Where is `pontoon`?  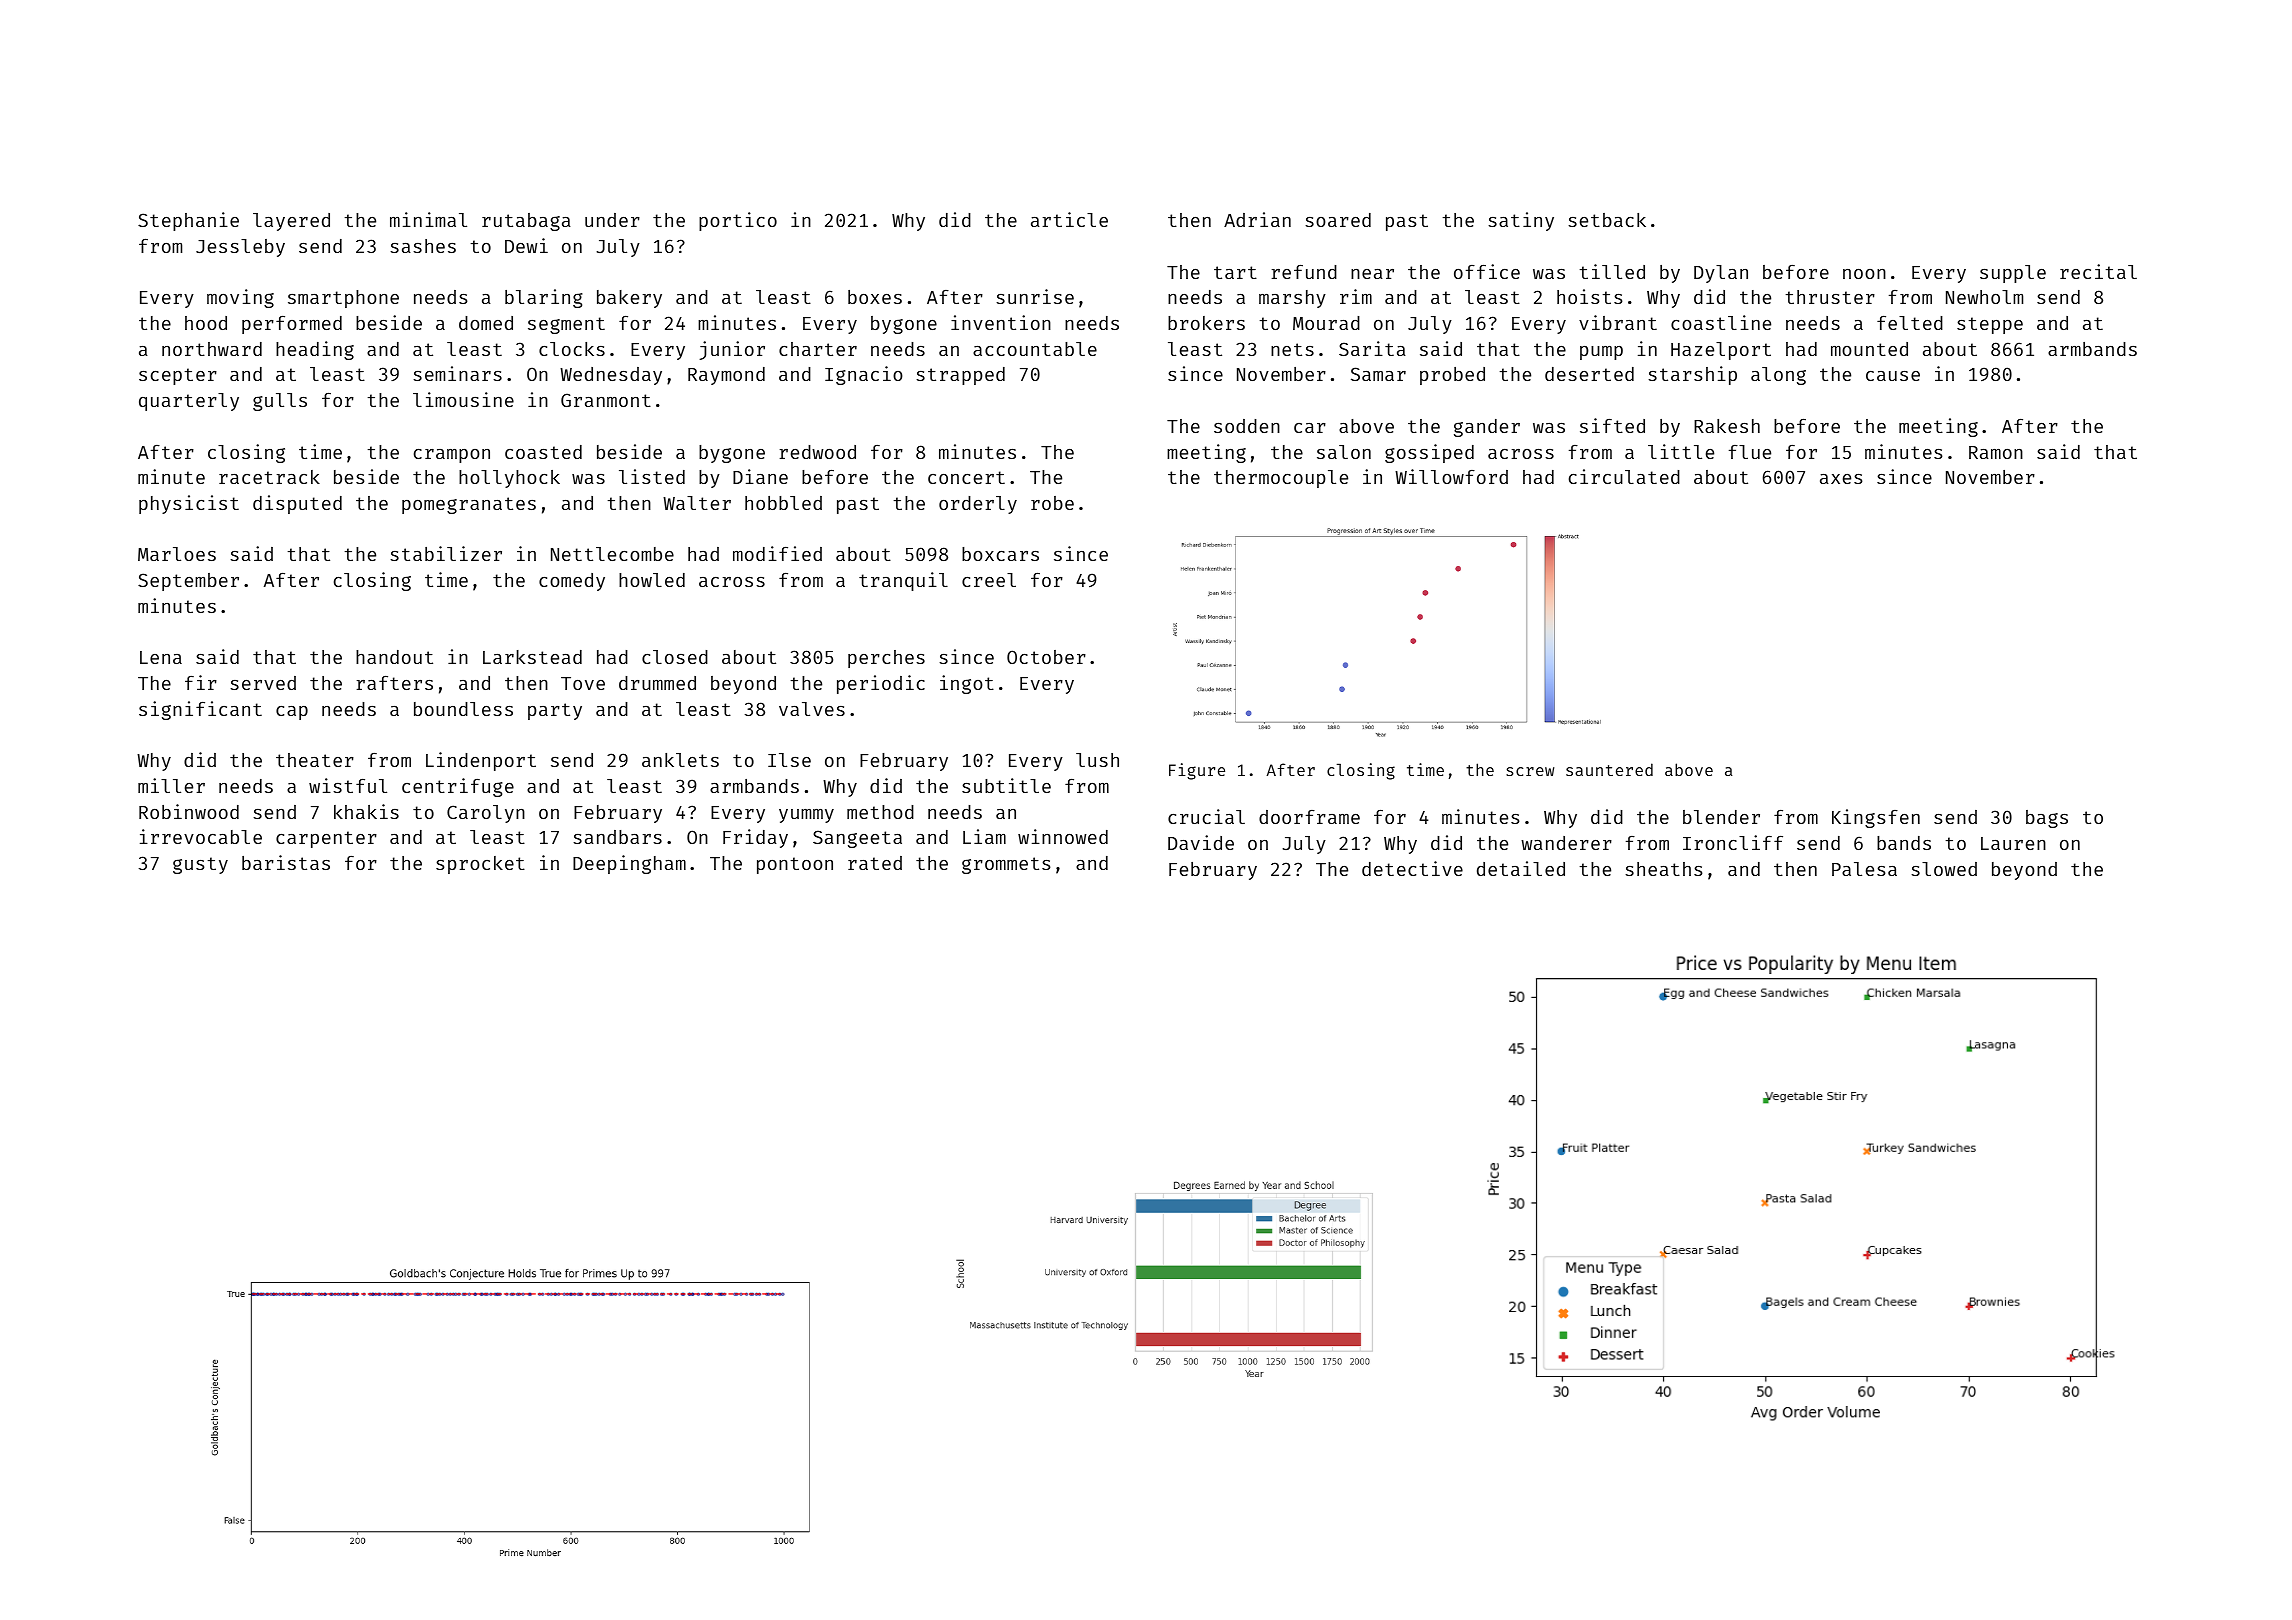 pontoon is located at coordinates (795, 865).
